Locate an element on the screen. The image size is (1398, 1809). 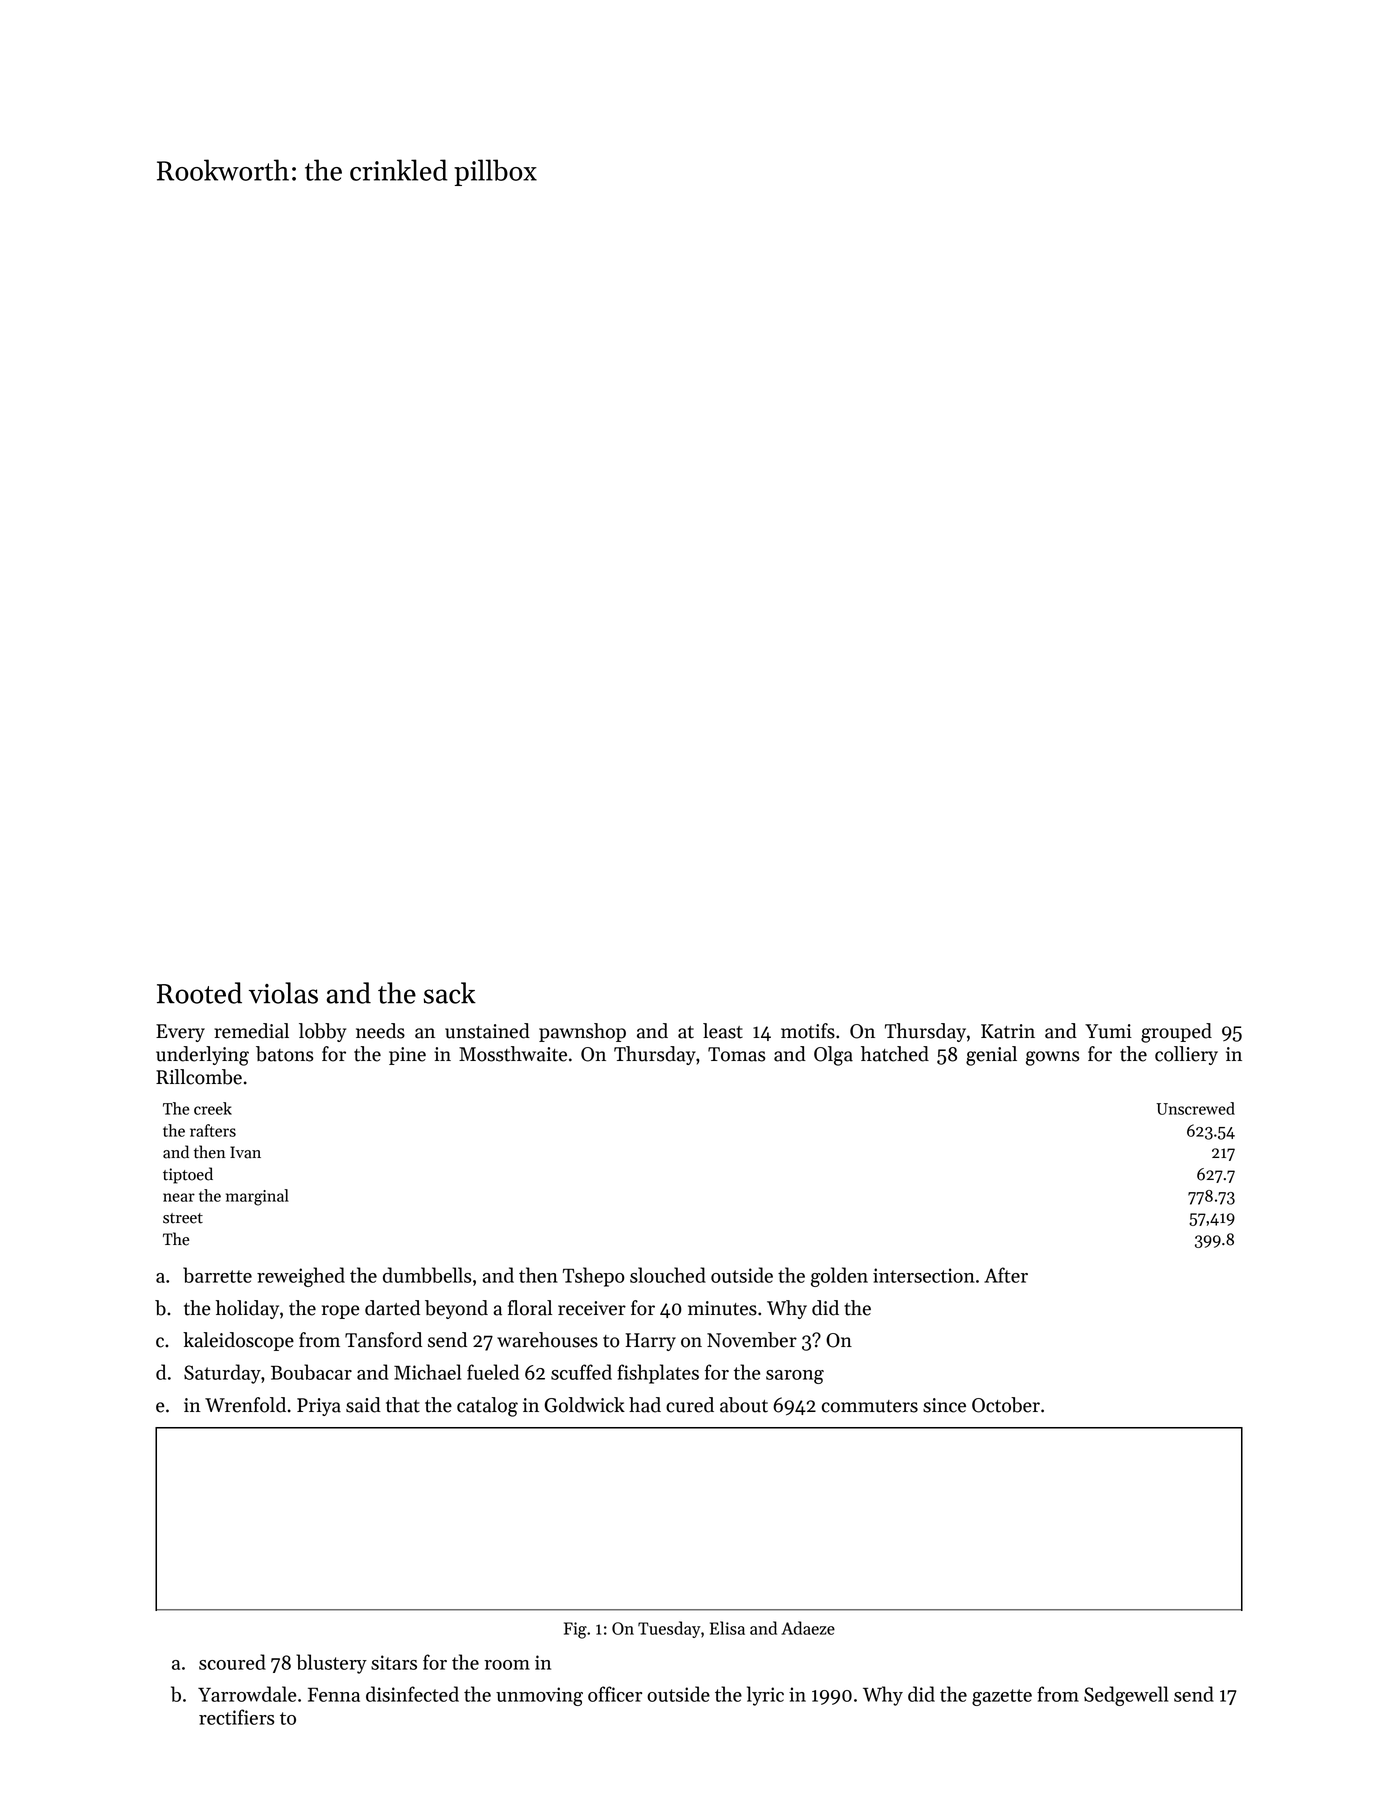
sack is located at coordinates (450, 993).
